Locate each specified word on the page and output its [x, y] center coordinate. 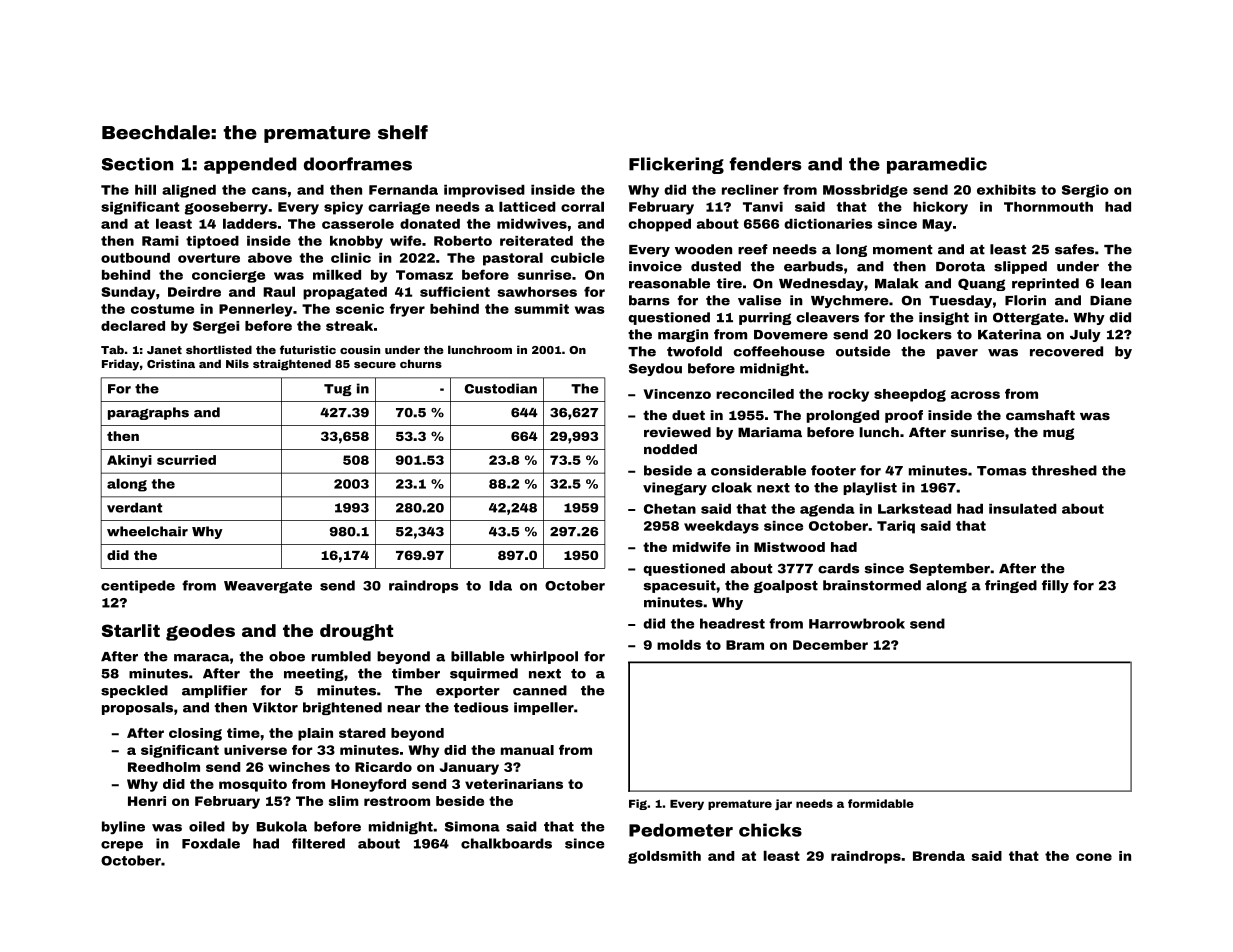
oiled [207, 826]
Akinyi [129, 461]
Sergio [1085, 191]
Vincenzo [677, 394]
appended [250, 165]
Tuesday [960, 301]
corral [582, 206]
